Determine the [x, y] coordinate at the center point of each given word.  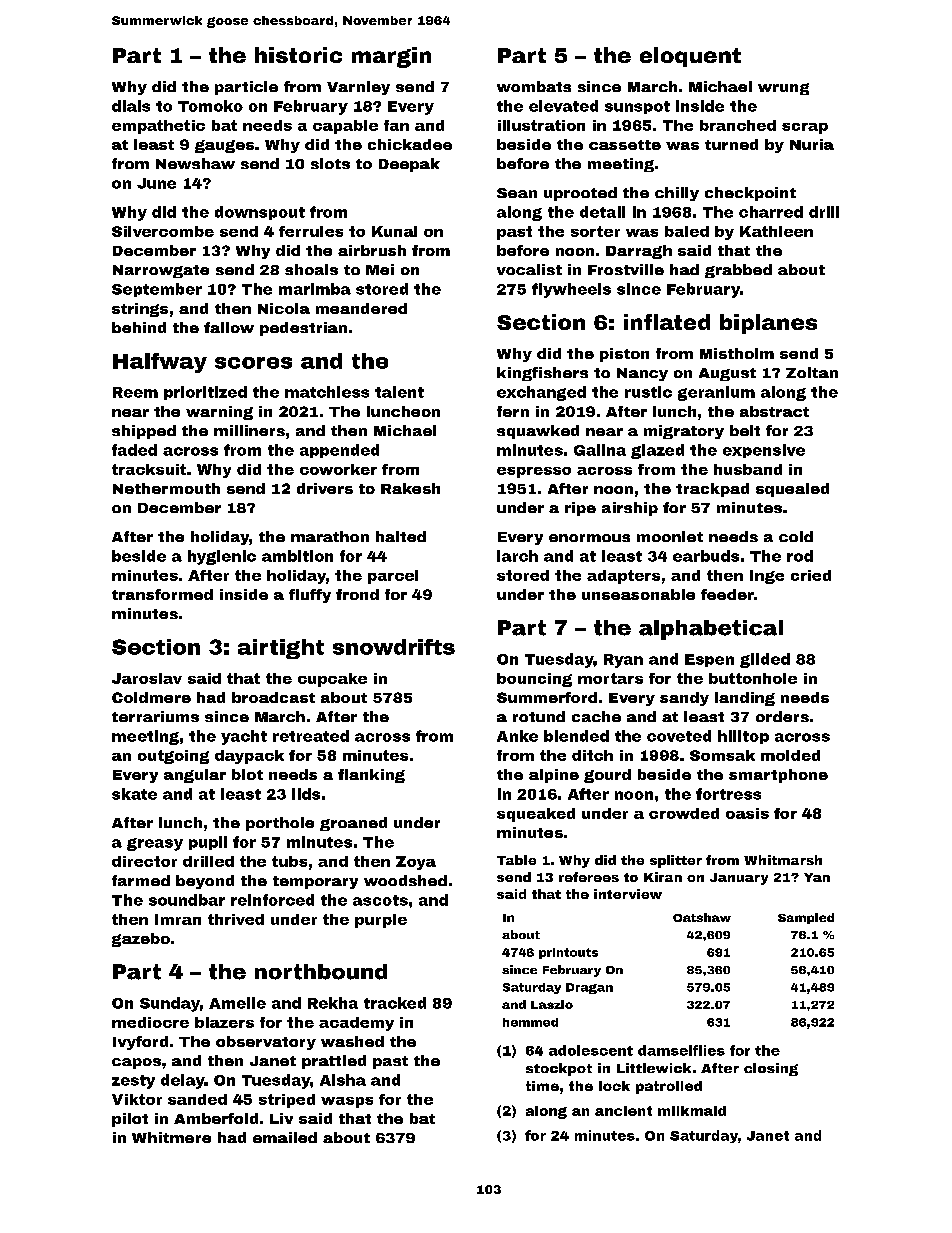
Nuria [812, 144]
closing [771, 1069]
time [542, 1086]
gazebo [141, 940]
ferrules [311, 231]
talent [399, 392]
